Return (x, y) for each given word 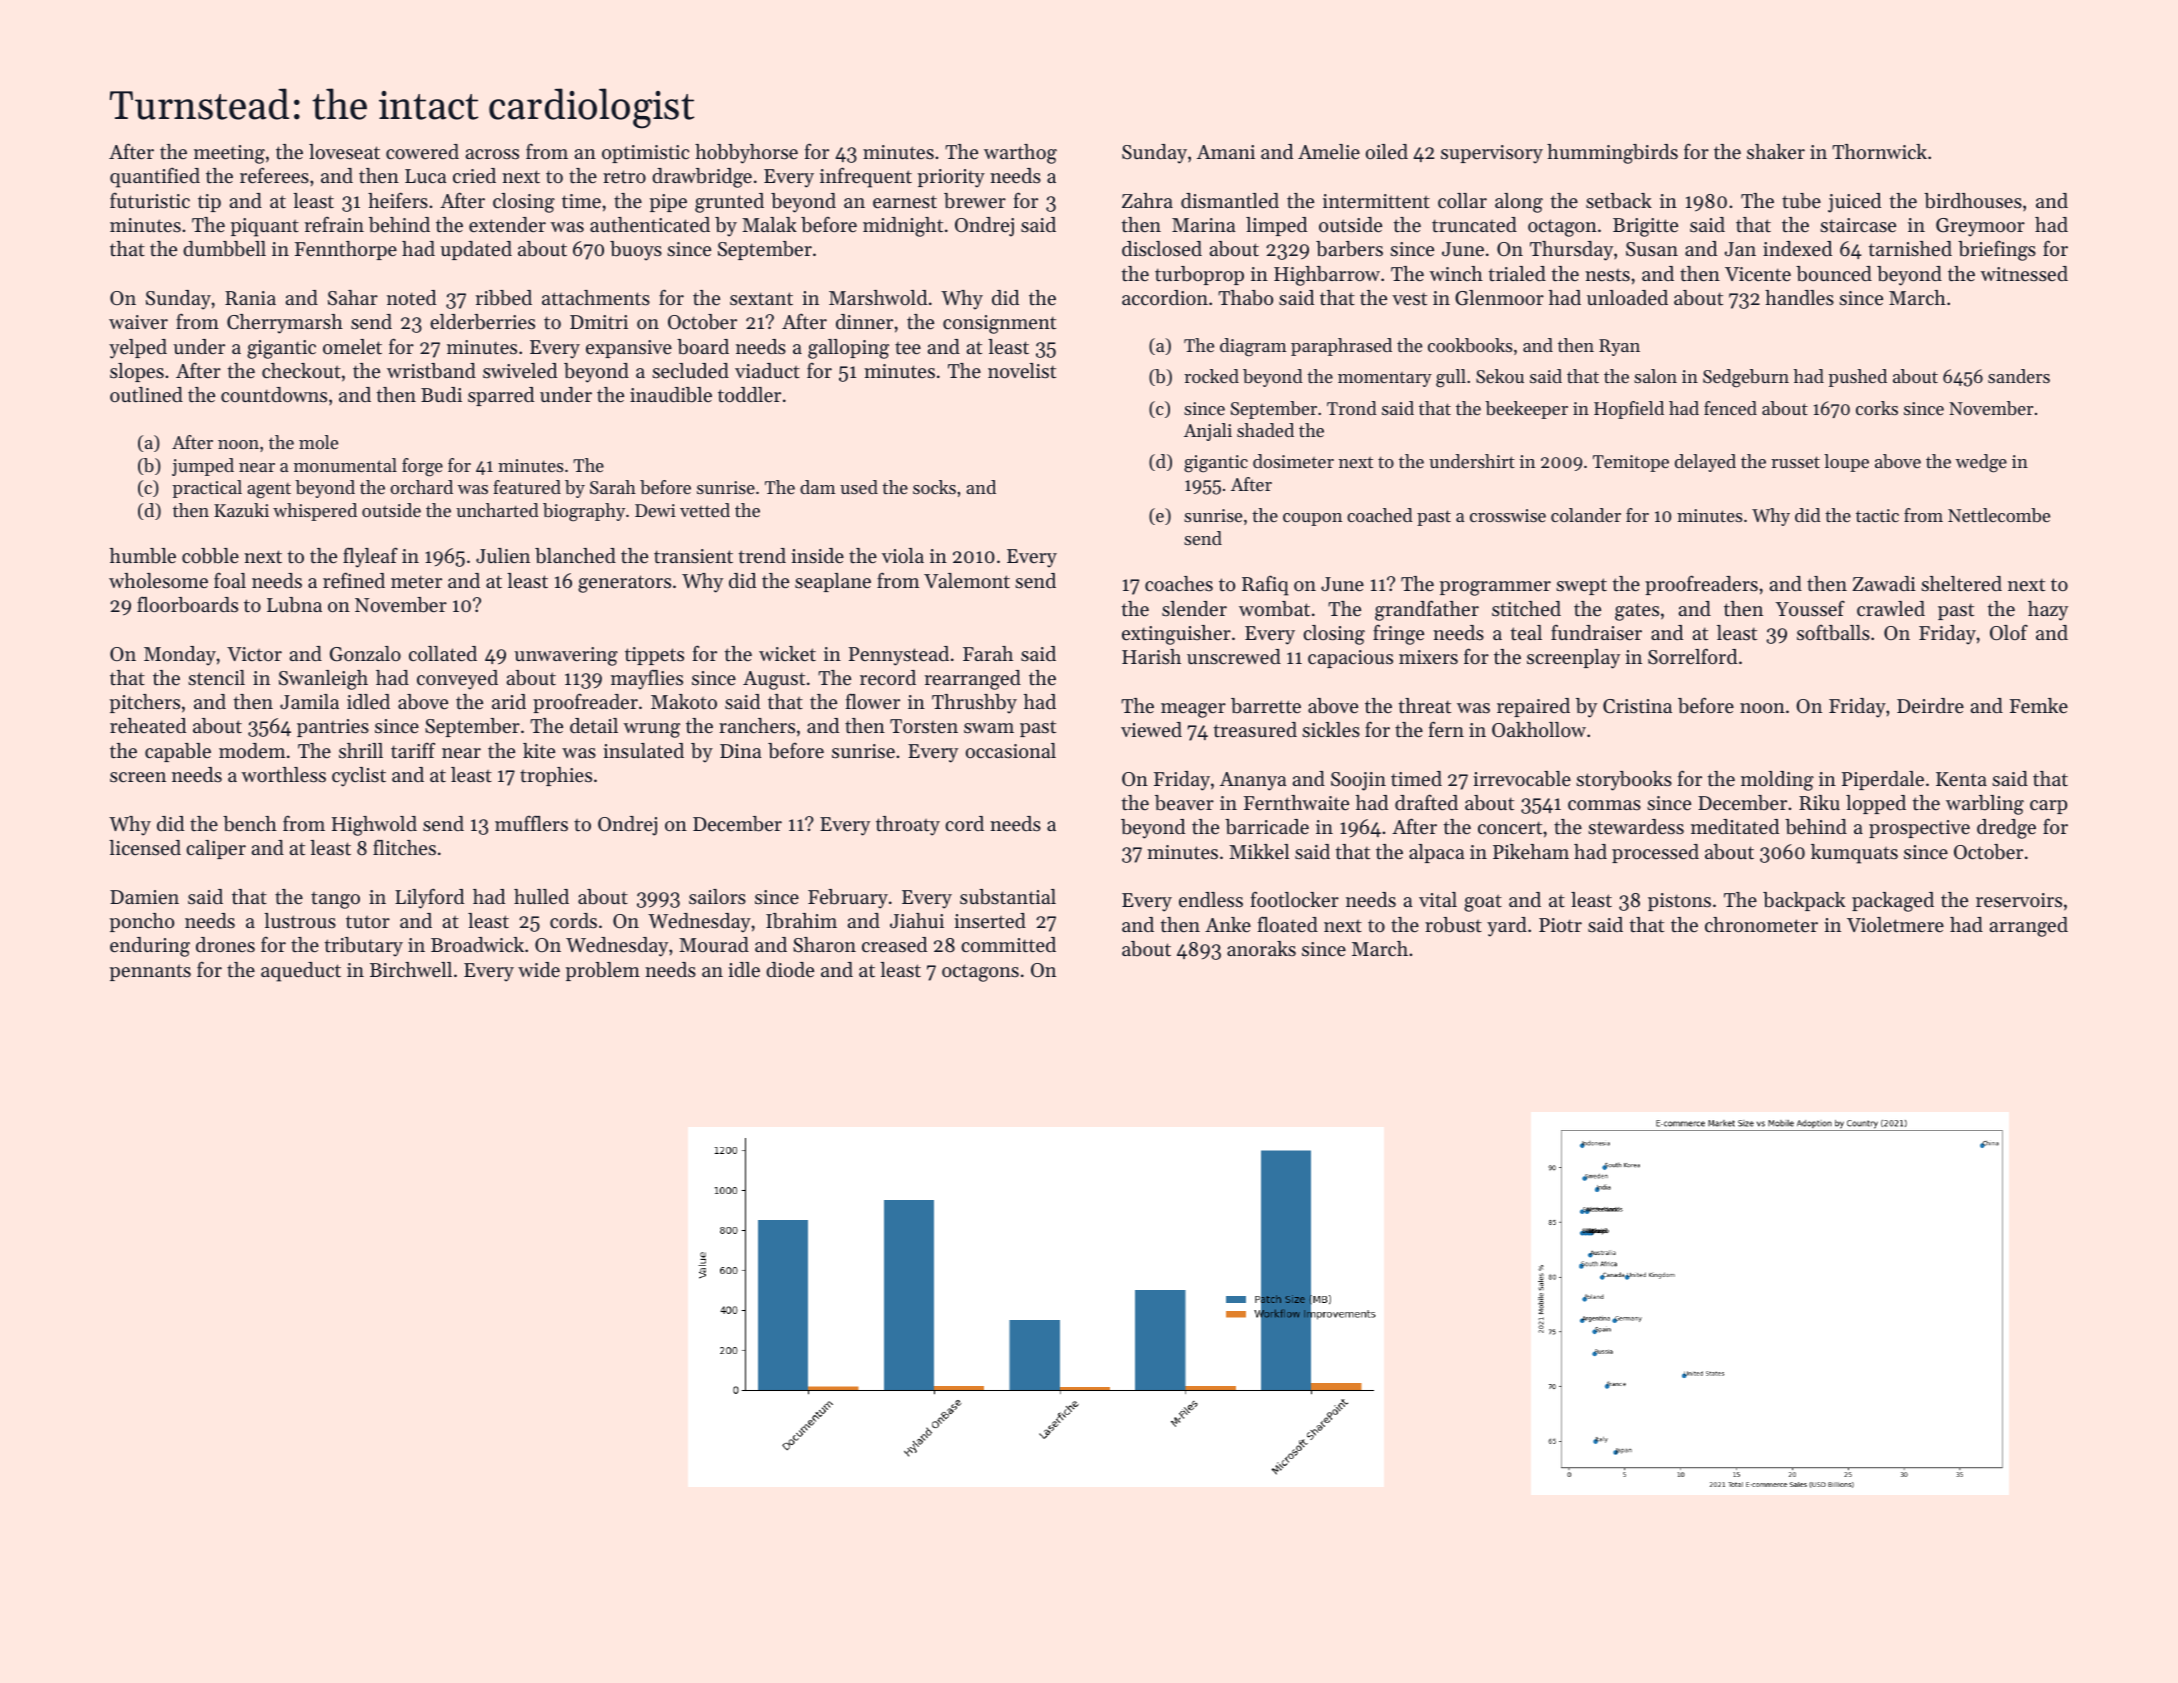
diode (790, 970)
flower (873, 701)
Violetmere (1895, 925)
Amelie (1329, 152)
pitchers (145, 703)
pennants (150, 973)
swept (1581, 586)
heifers (398, 200)
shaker (1776, 152)
